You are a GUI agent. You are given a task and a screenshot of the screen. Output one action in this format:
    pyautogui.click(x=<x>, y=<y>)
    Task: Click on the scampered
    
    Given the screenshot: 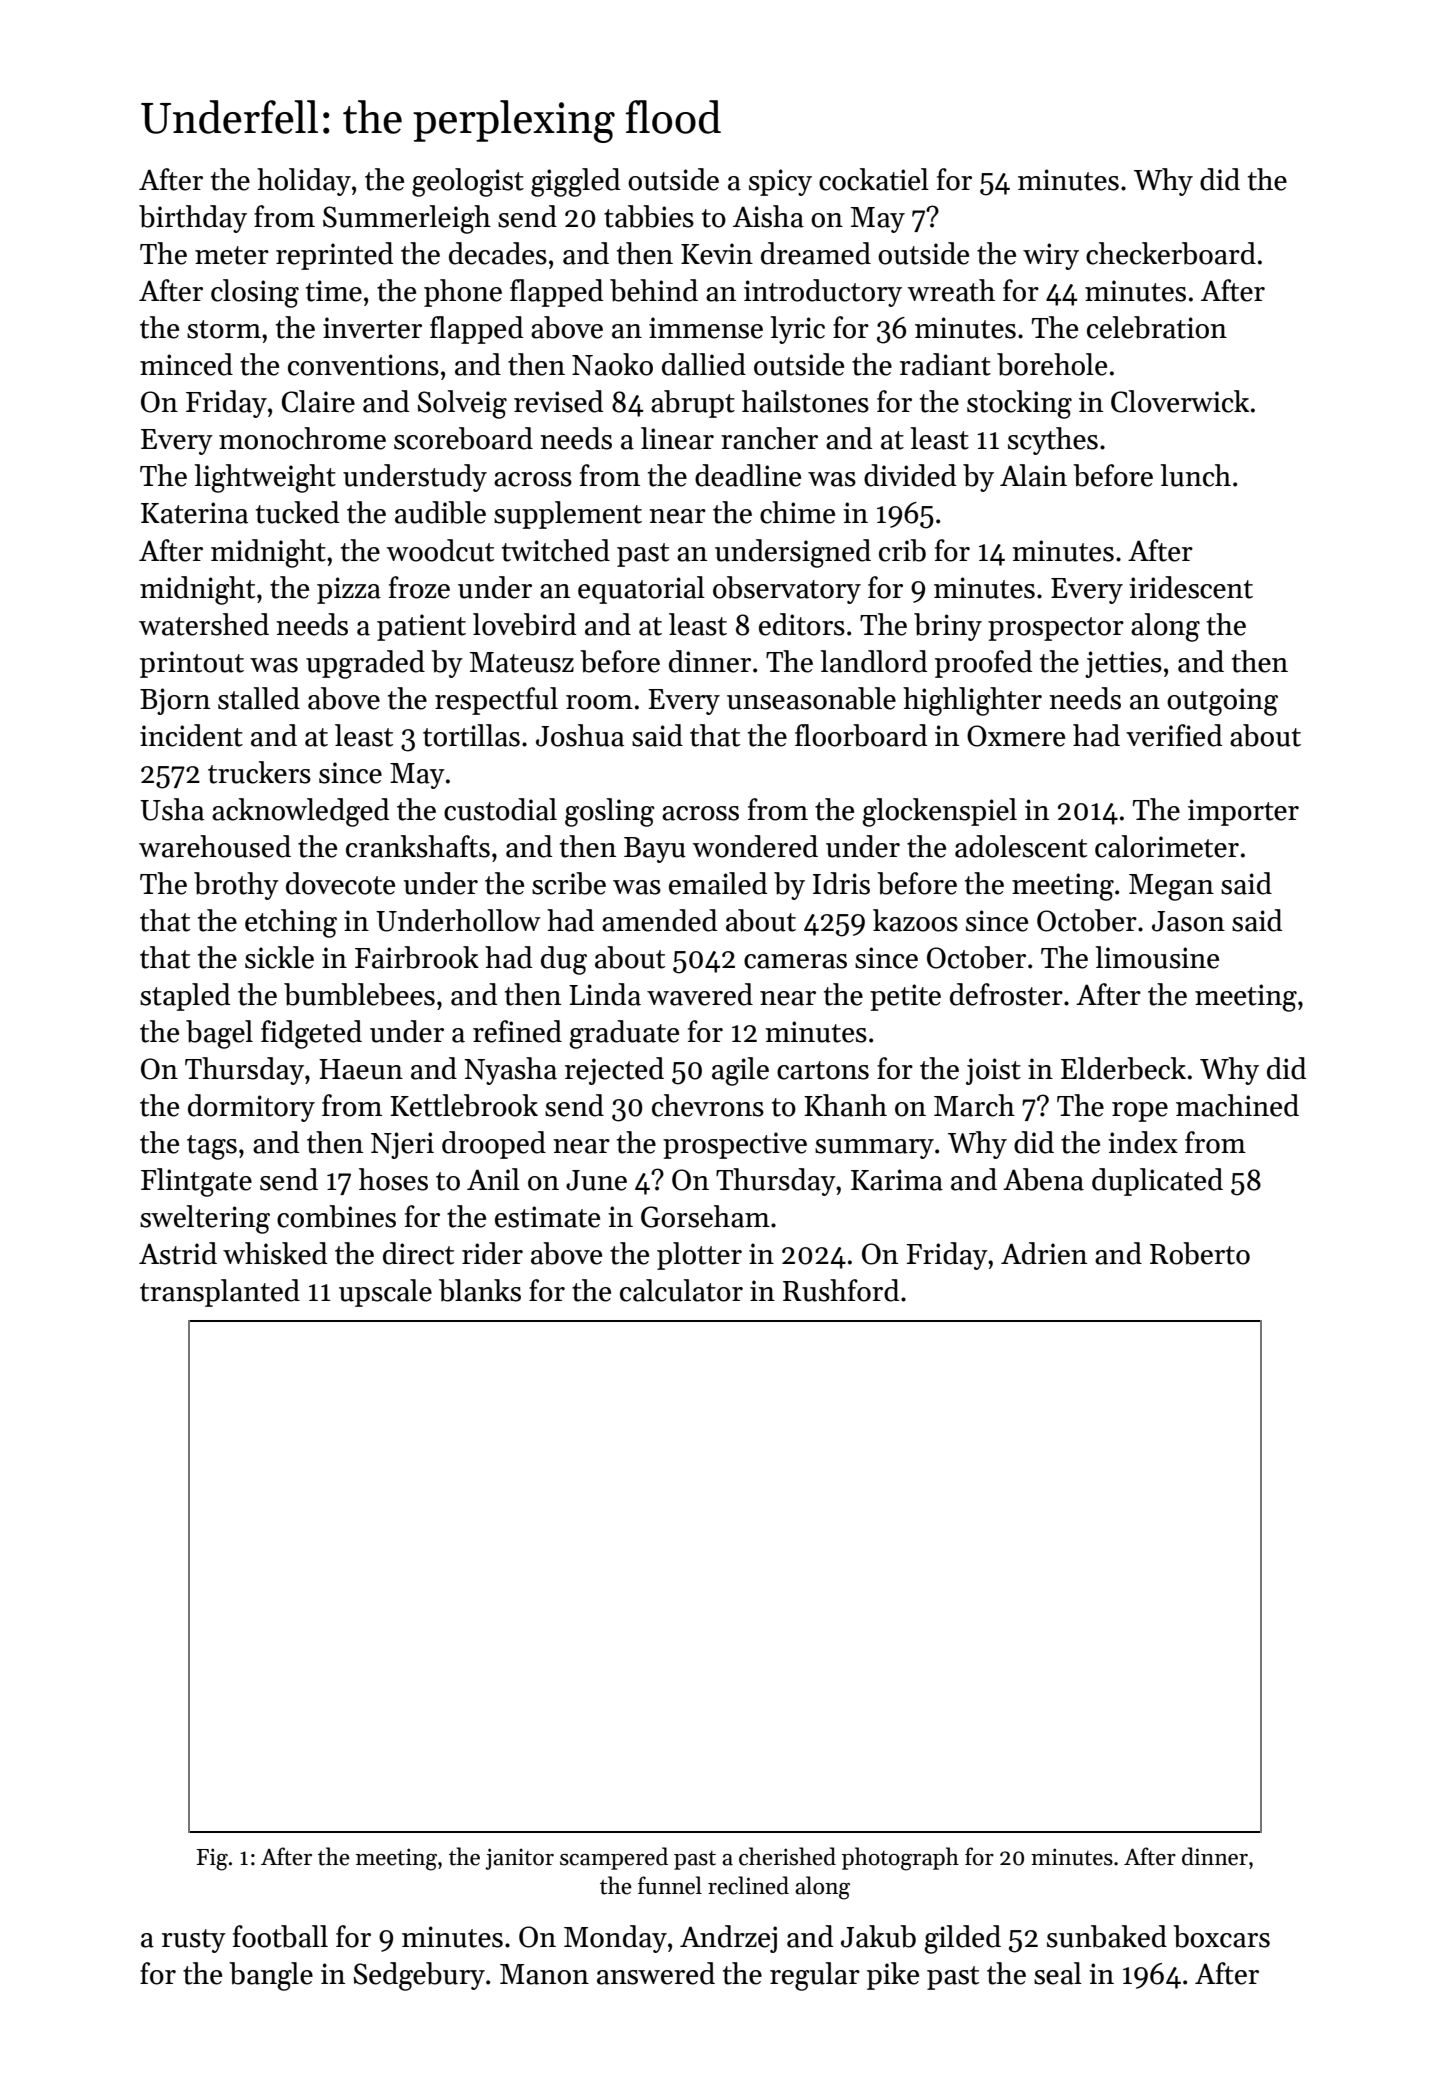 What is the action you would take?
    pyautogui.click(x=614, y=1858)
